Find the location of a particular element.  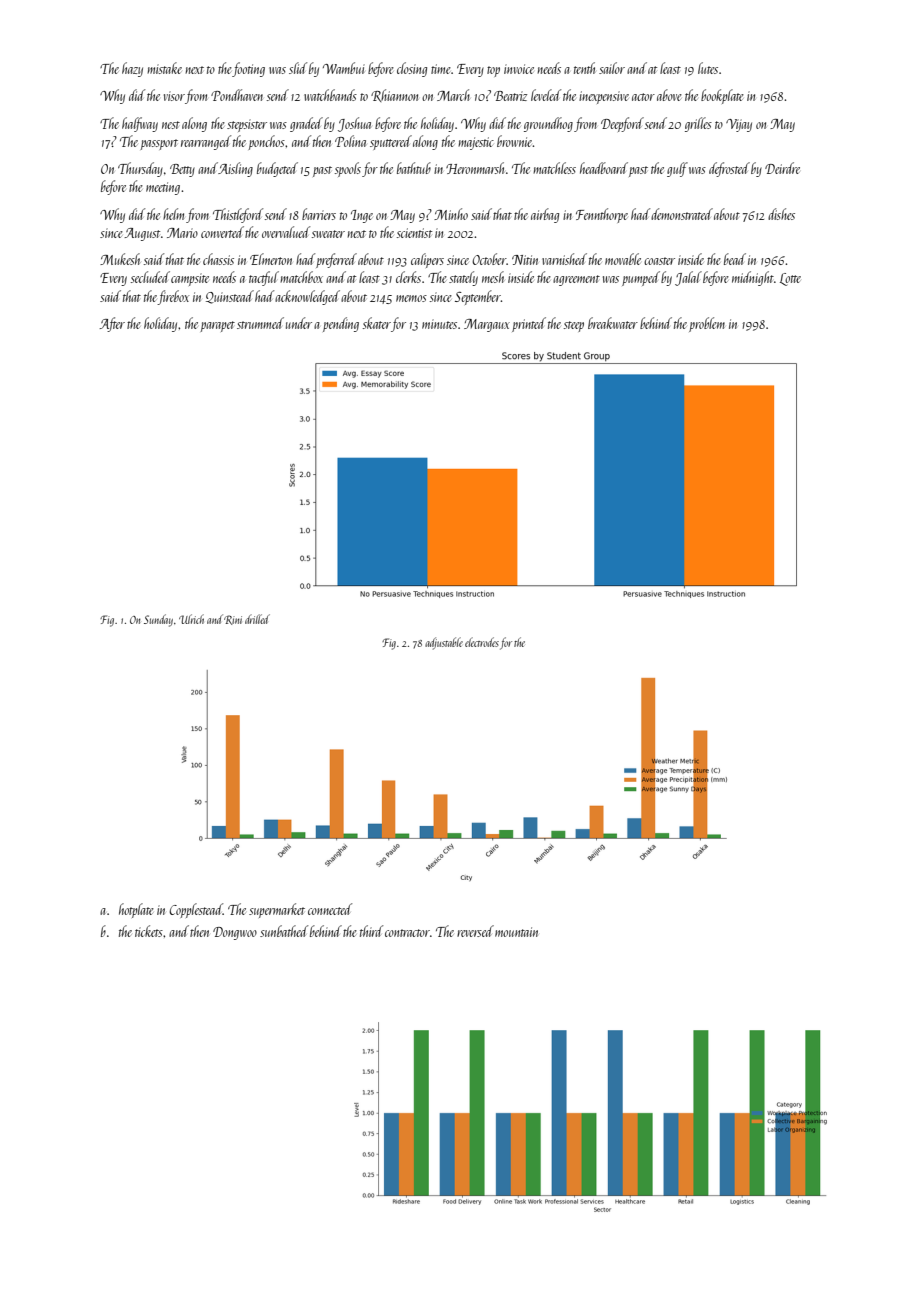

halfway is located at coordinates (140, 124).
